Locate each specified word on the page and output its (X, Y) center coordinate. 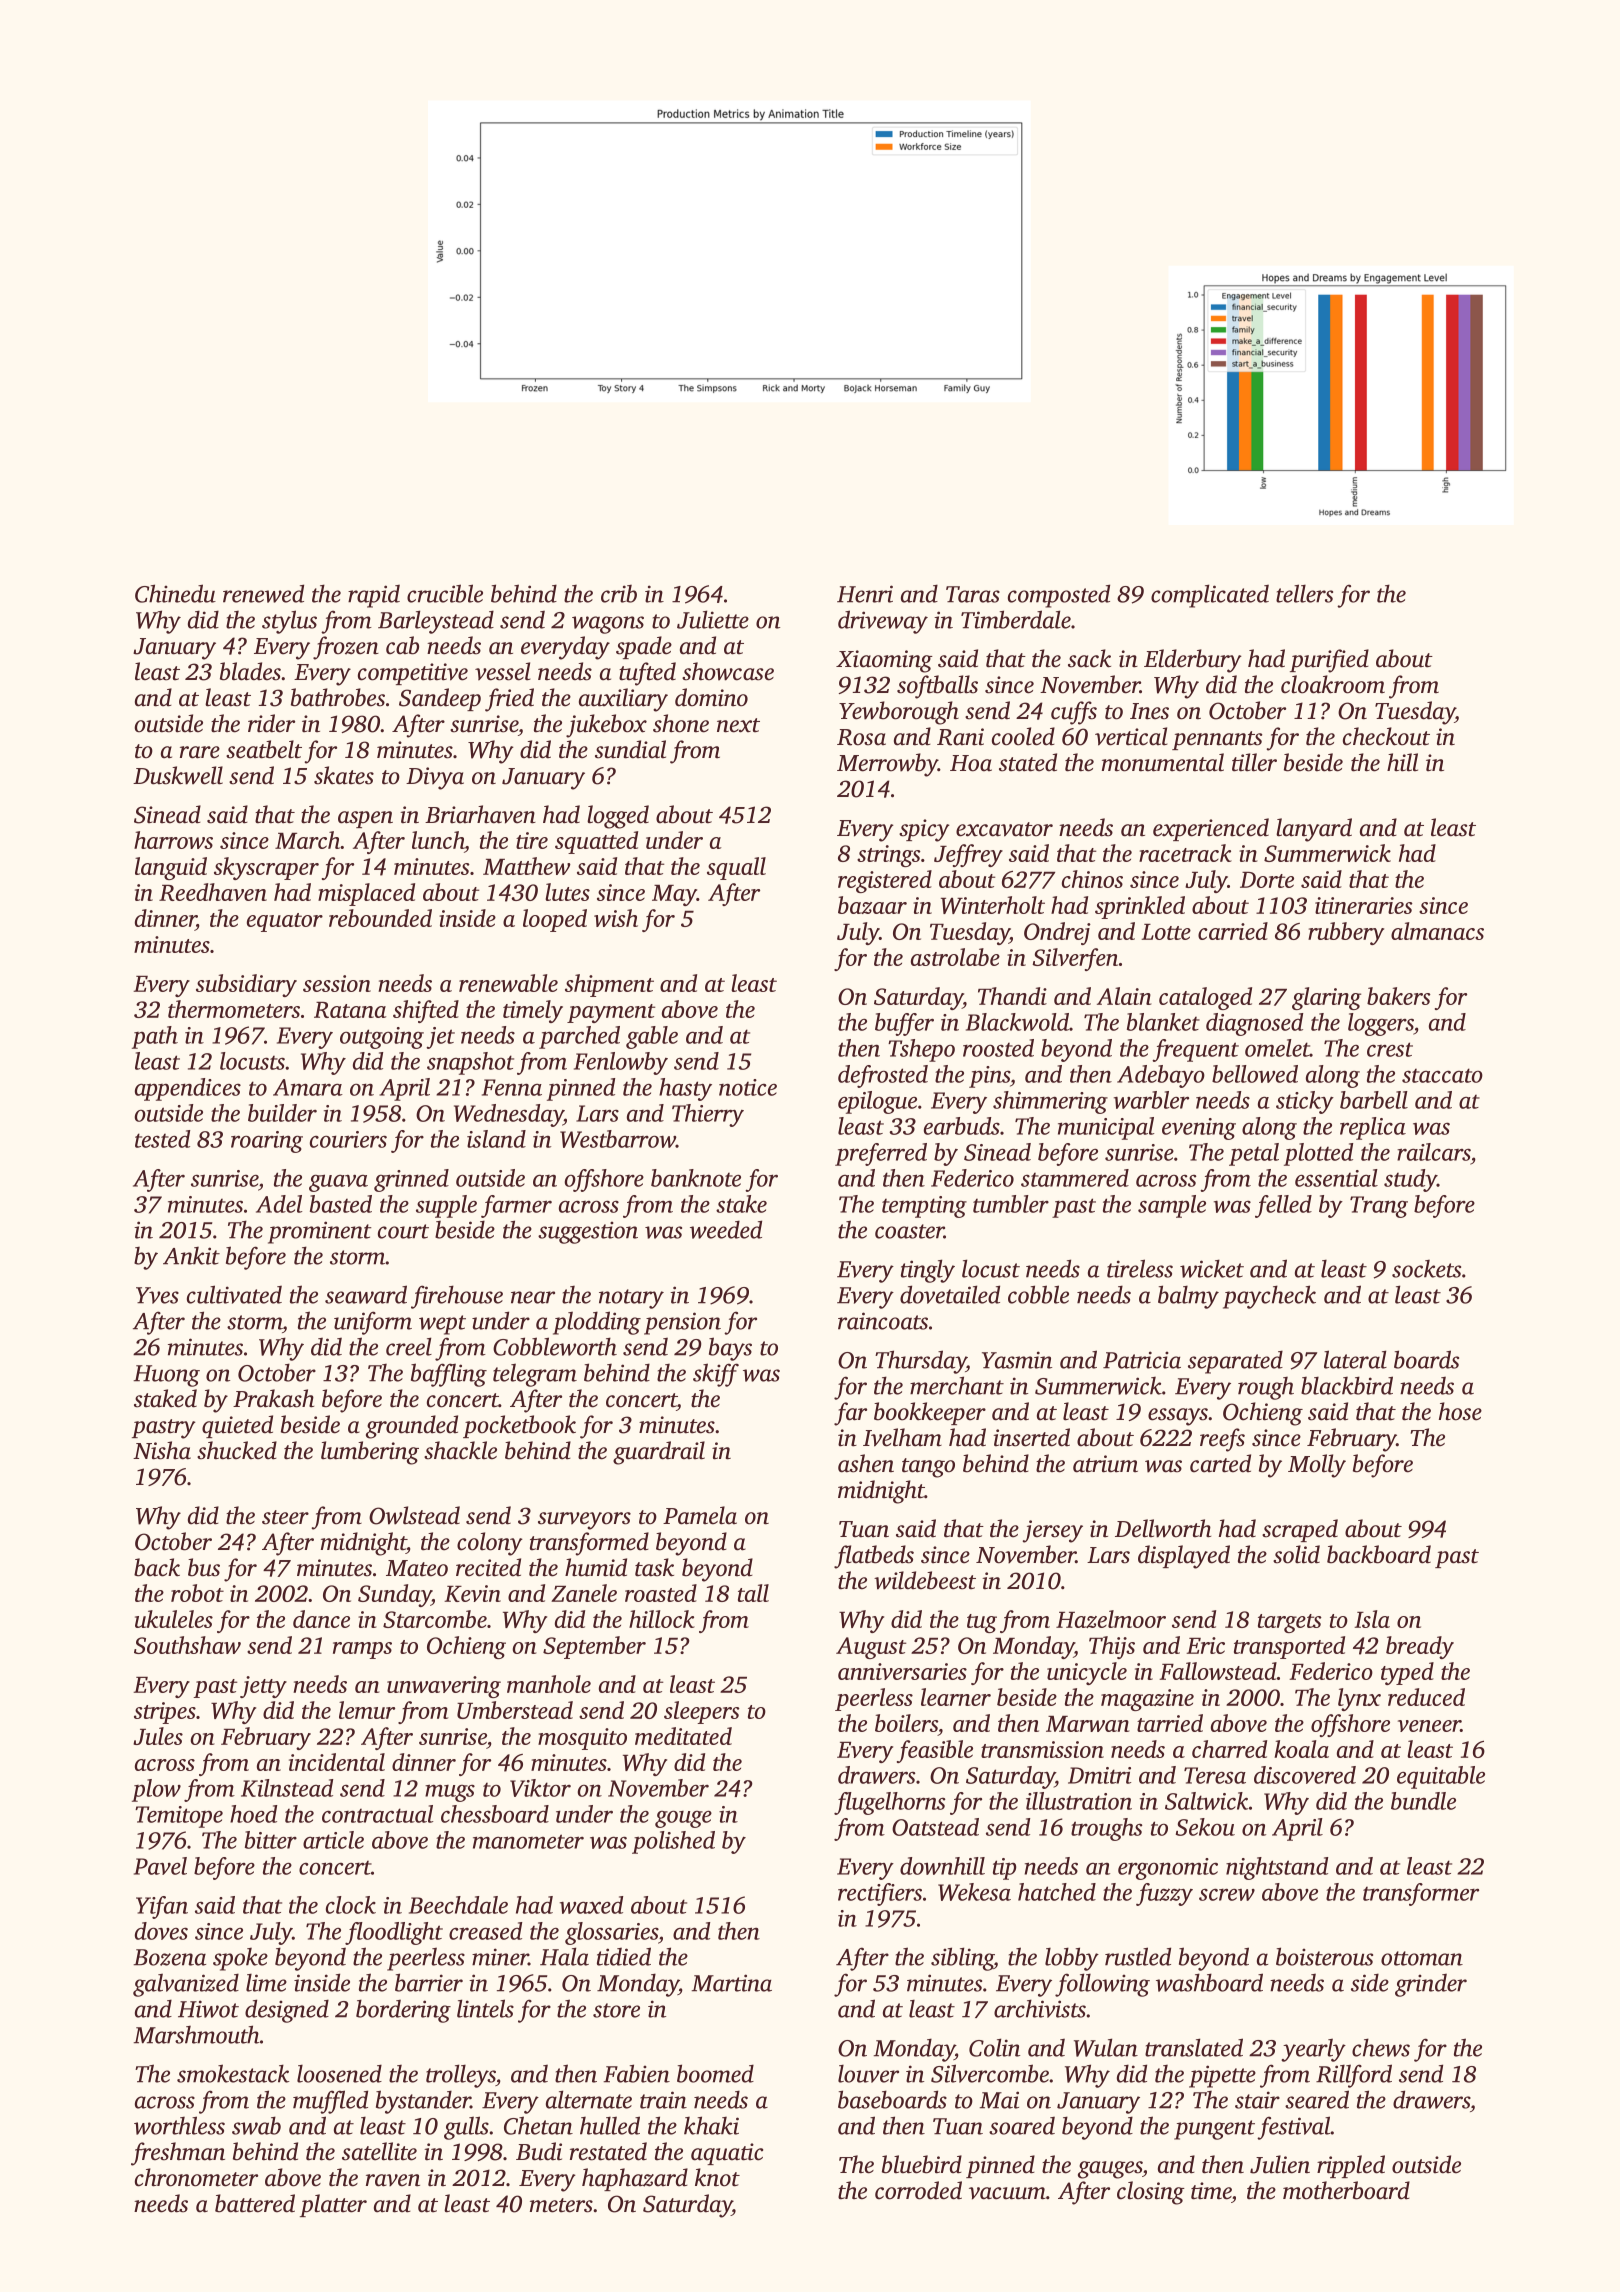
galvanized (186, 1985)
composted (1059, 596)
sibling (962, 1959)
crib (619, 594)
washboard (1209, 1982)
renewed (263, 593)
